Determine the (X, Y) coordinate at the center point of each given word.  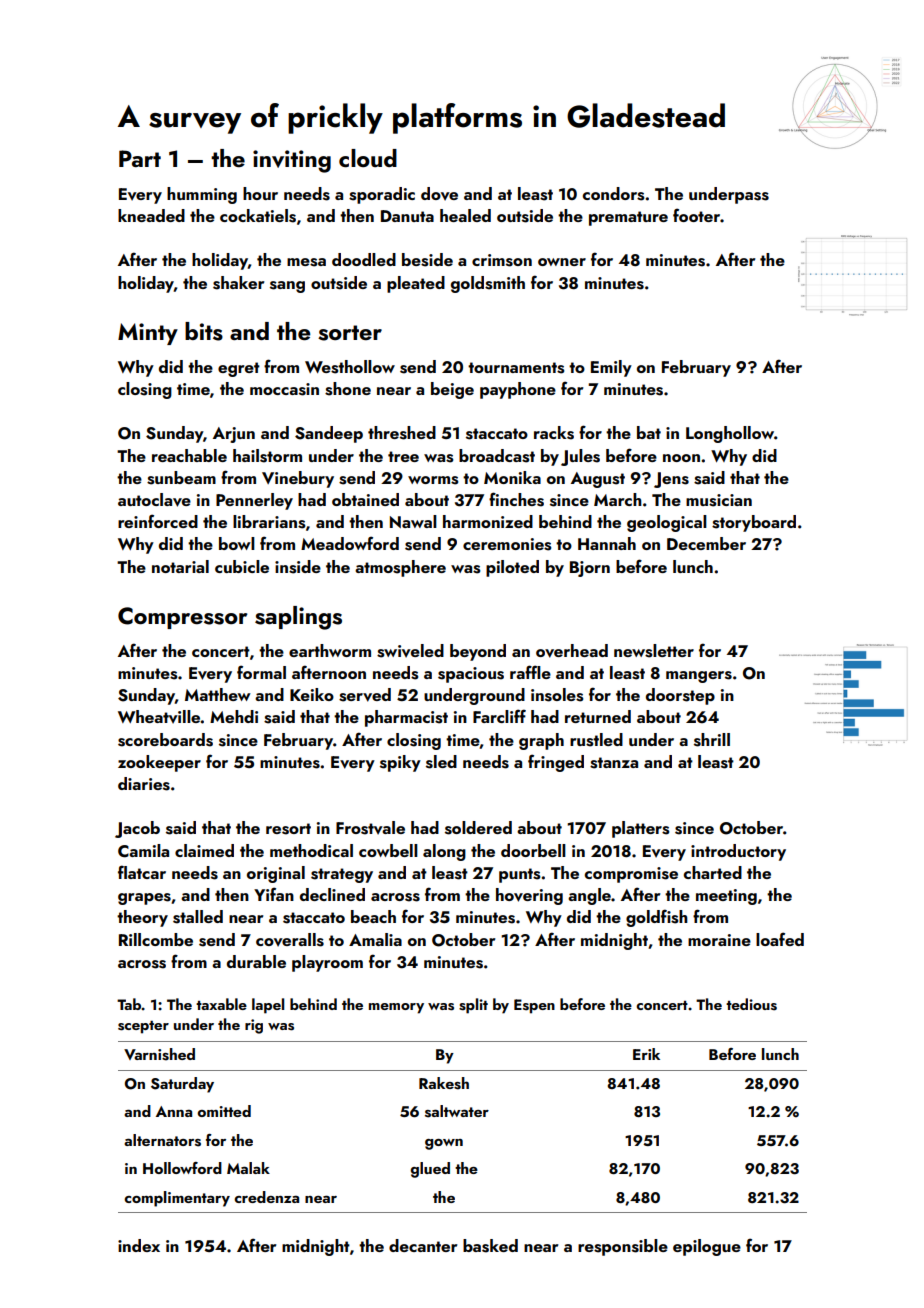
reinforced (158, 521)
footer (696, 215)
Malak (248, 1168)
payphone (518, 390)
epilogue (707, 1247)
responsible (623, 1247)
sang (287, 287)
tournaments (516, 368)
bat (649, 432)
